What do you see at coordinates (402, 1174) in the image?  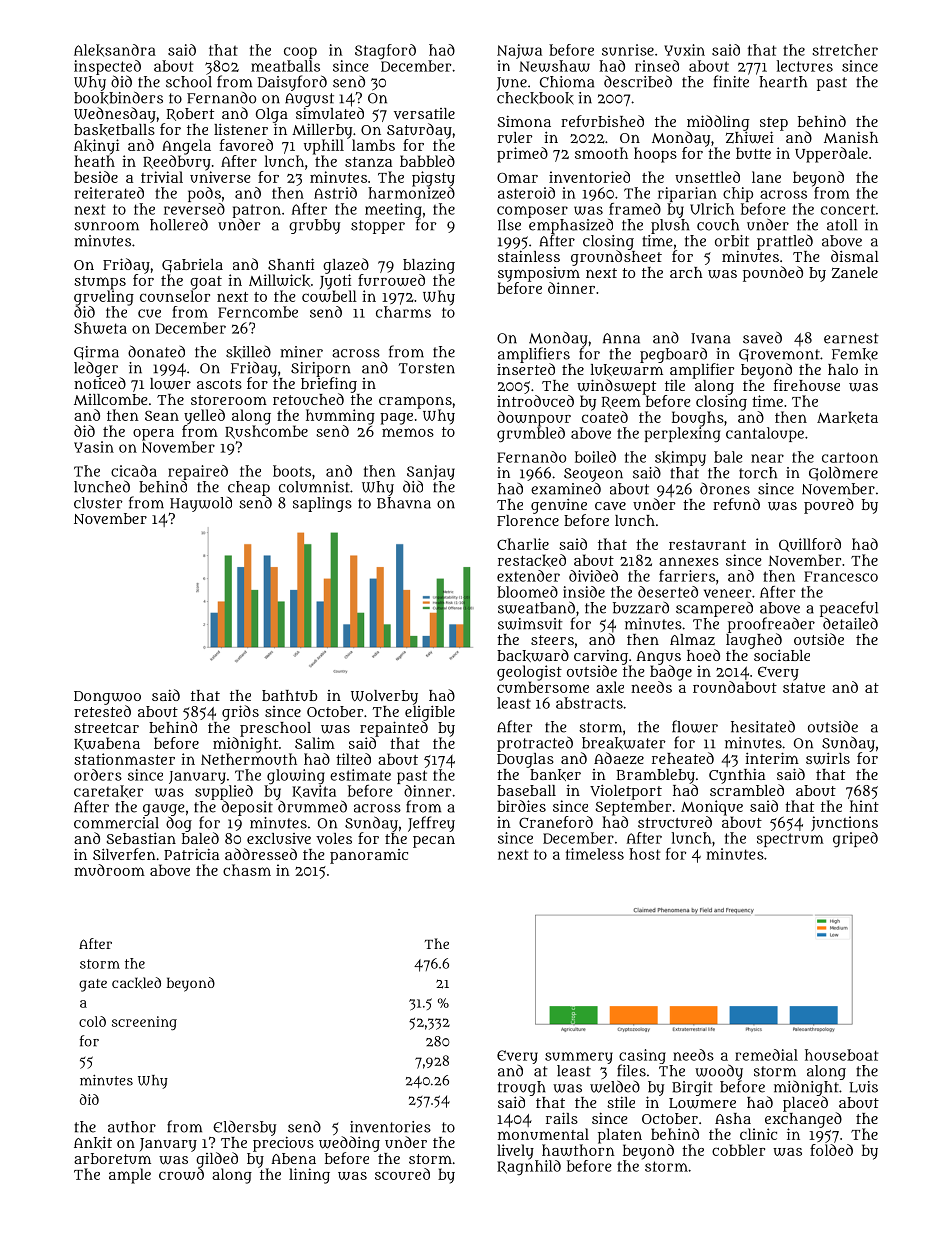 I see `scoured` at bounding box center [402, 1174].
